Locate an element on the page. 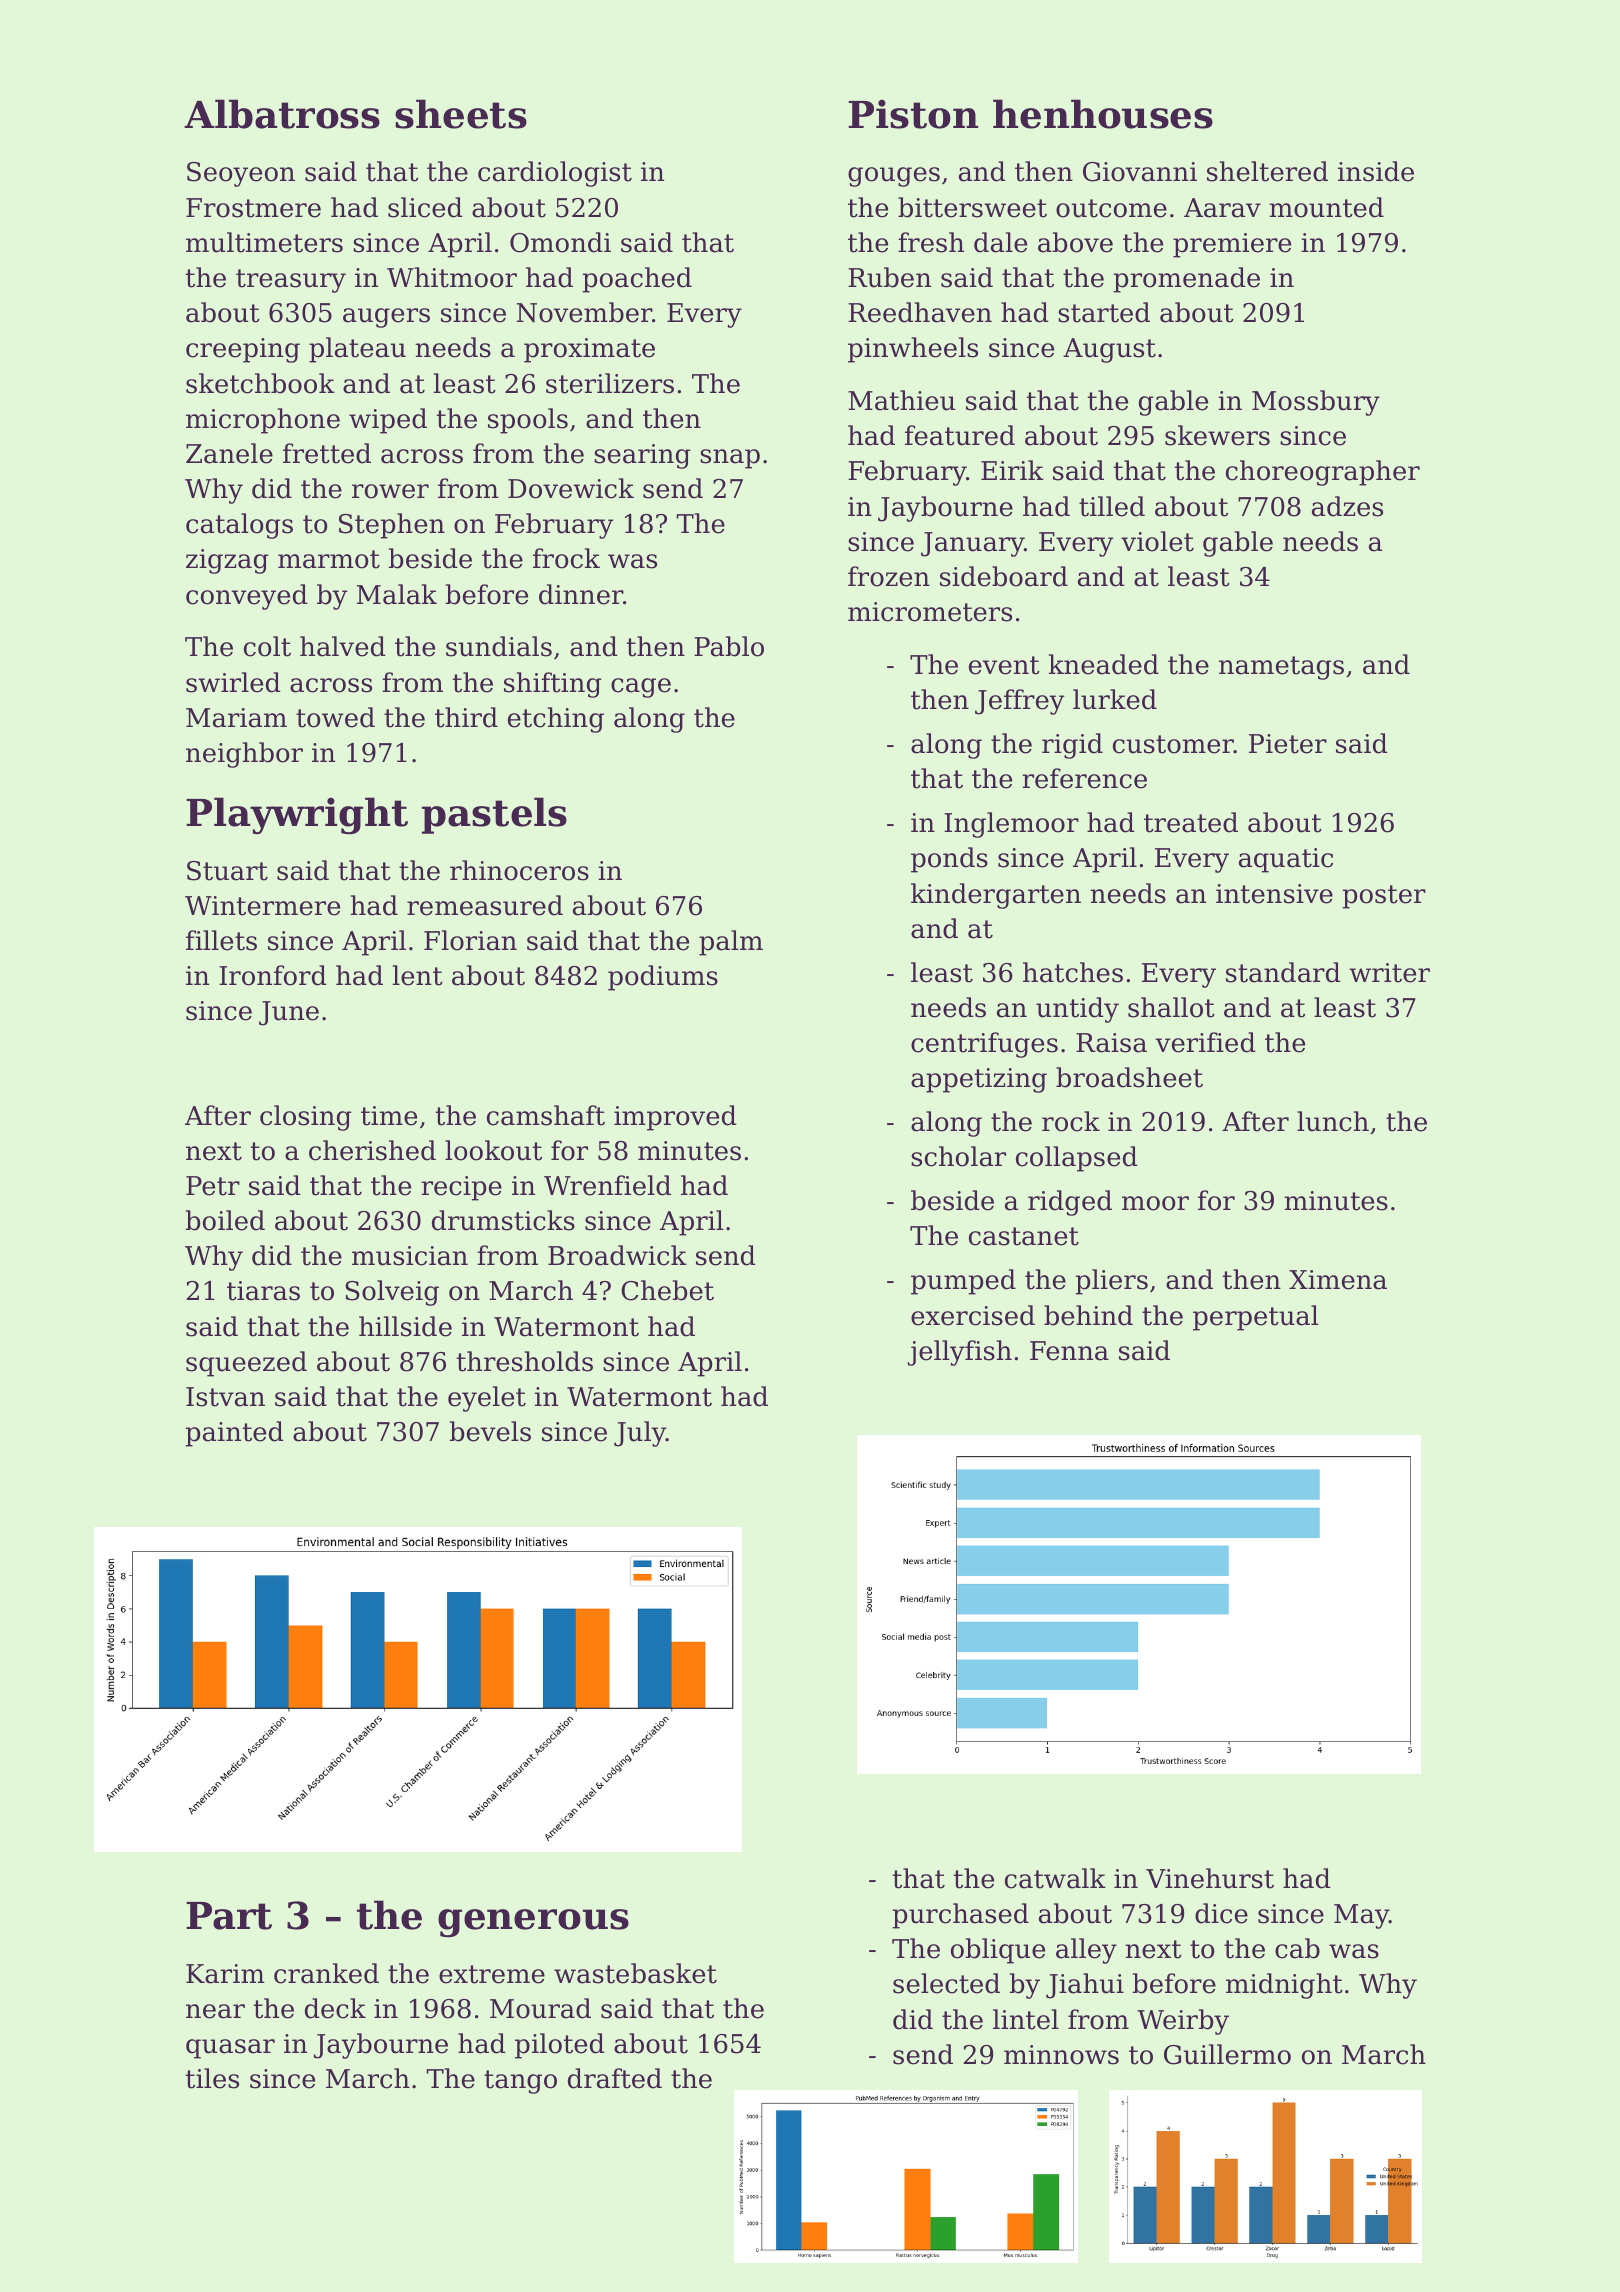 The image size is (1620, 2292). treasury is located at coordinates (291, 281).
